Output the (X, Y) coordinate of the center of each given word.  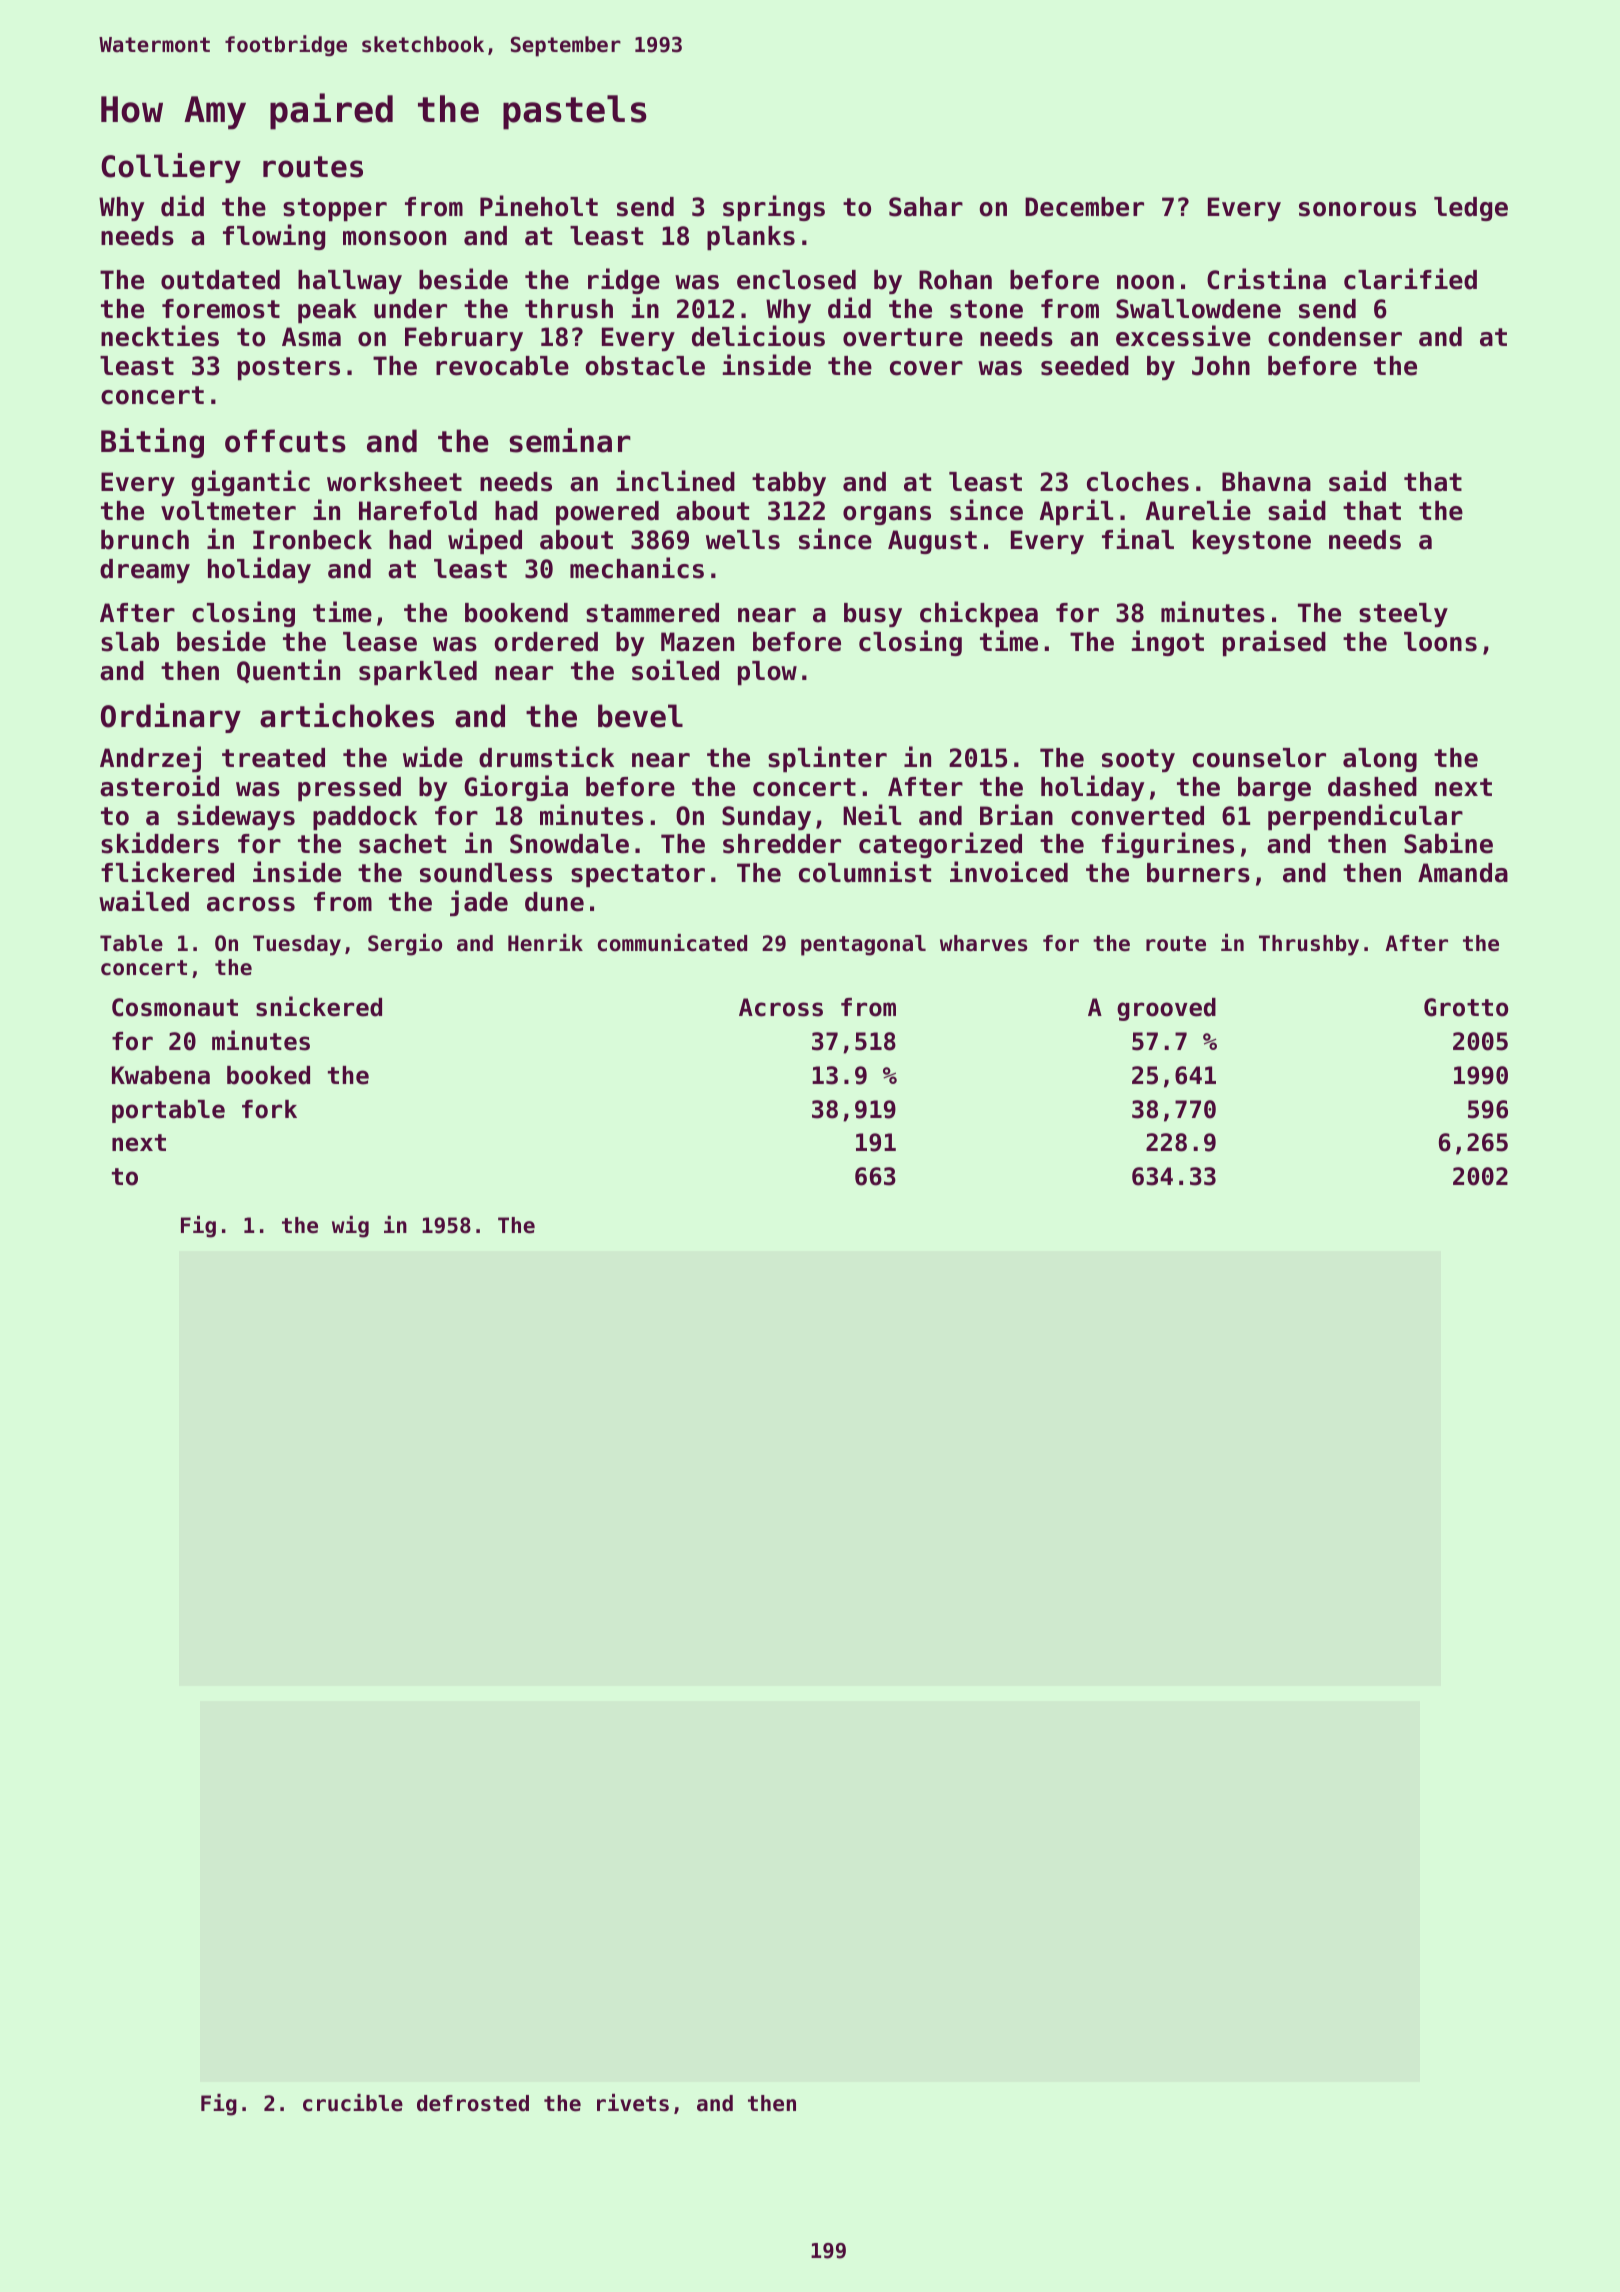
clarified (1410, 279)
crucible (353, 2103)
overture (903, 337)
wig (350, 1227)
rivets (633, 2103)
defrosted (473, 2103)
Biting (152, 443)
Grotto (1466, 1007)
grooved (1166, 1009)
